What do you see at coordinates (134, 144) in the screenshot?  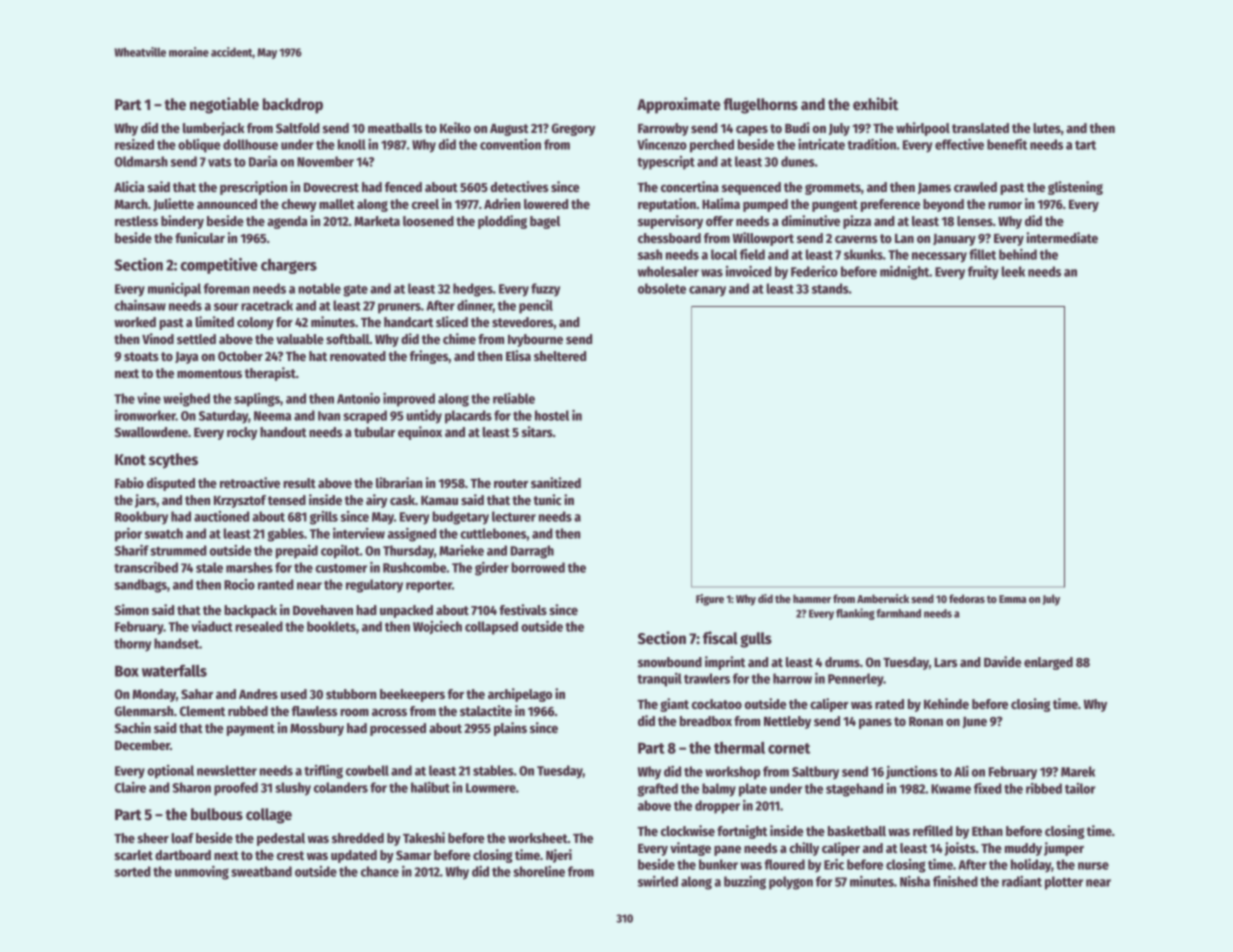 I see `resized` at bounding box center [134, 144].
